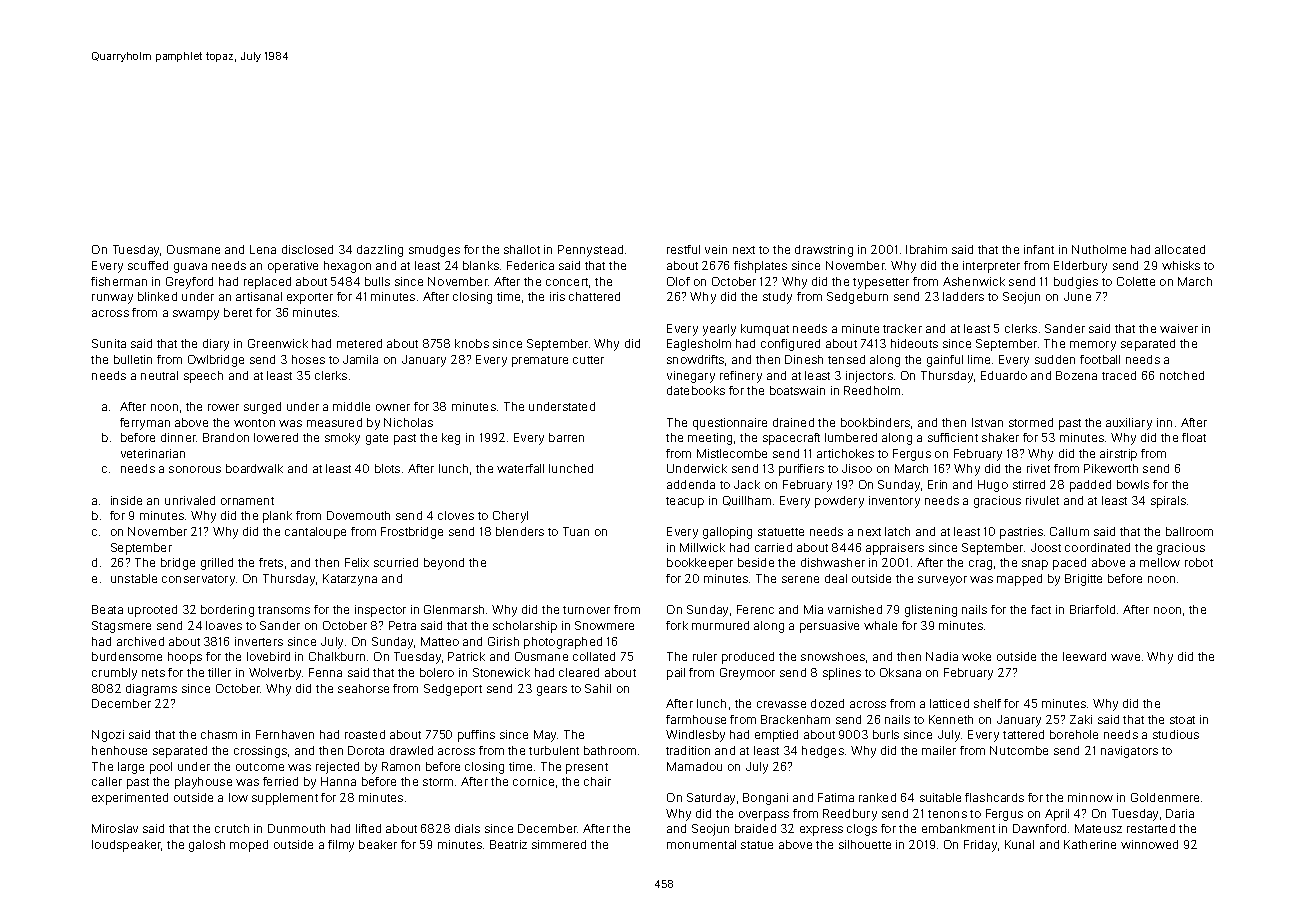 The height and width of the screenshot is (924, 1308). What do you see at coordinates (579, 672) in the screenshot?
I see `cleared` at bounding box center [579, 672].
